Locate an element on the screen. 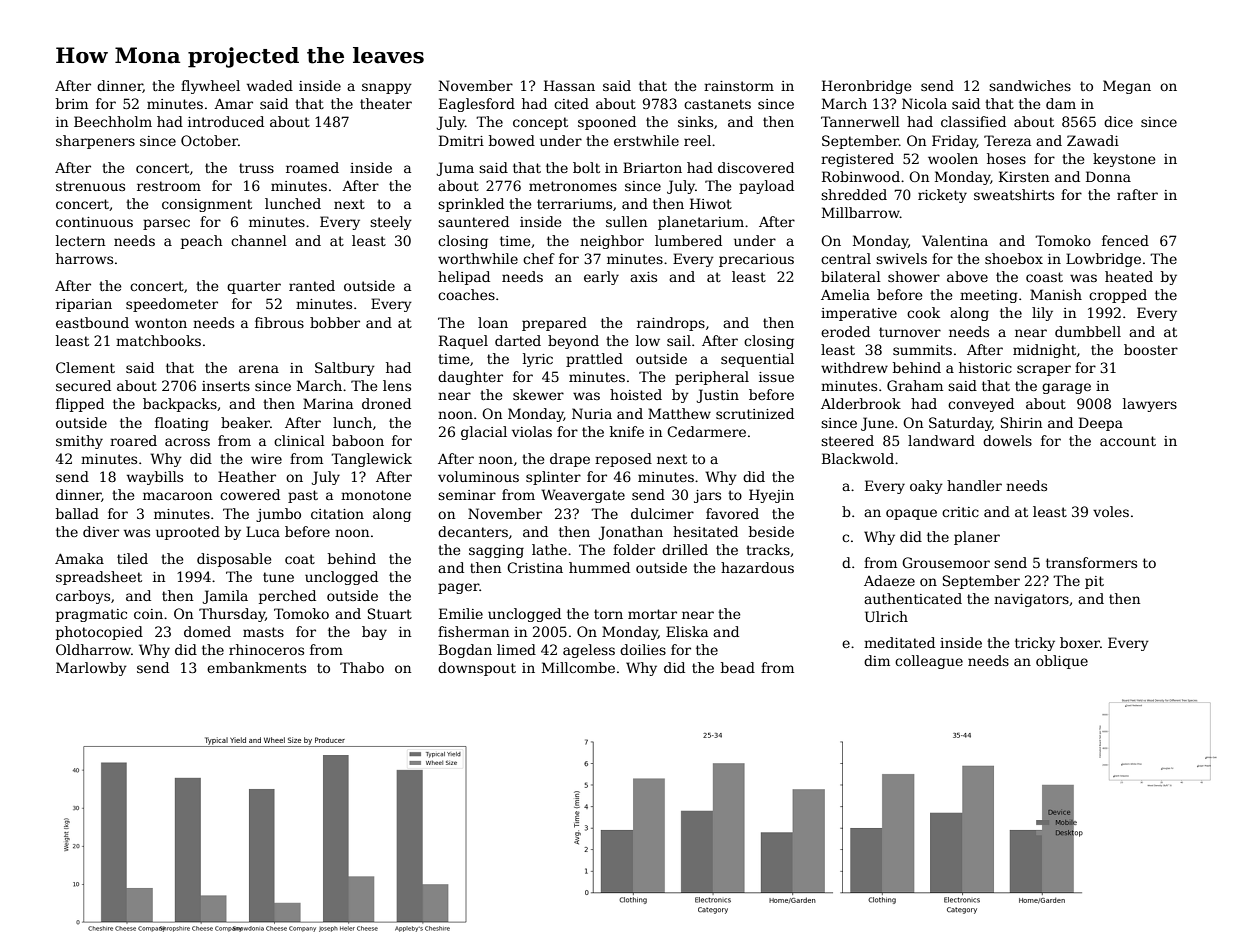 This screenshot has height=952, width=1233. limed is located at coordinates (516, 649).
